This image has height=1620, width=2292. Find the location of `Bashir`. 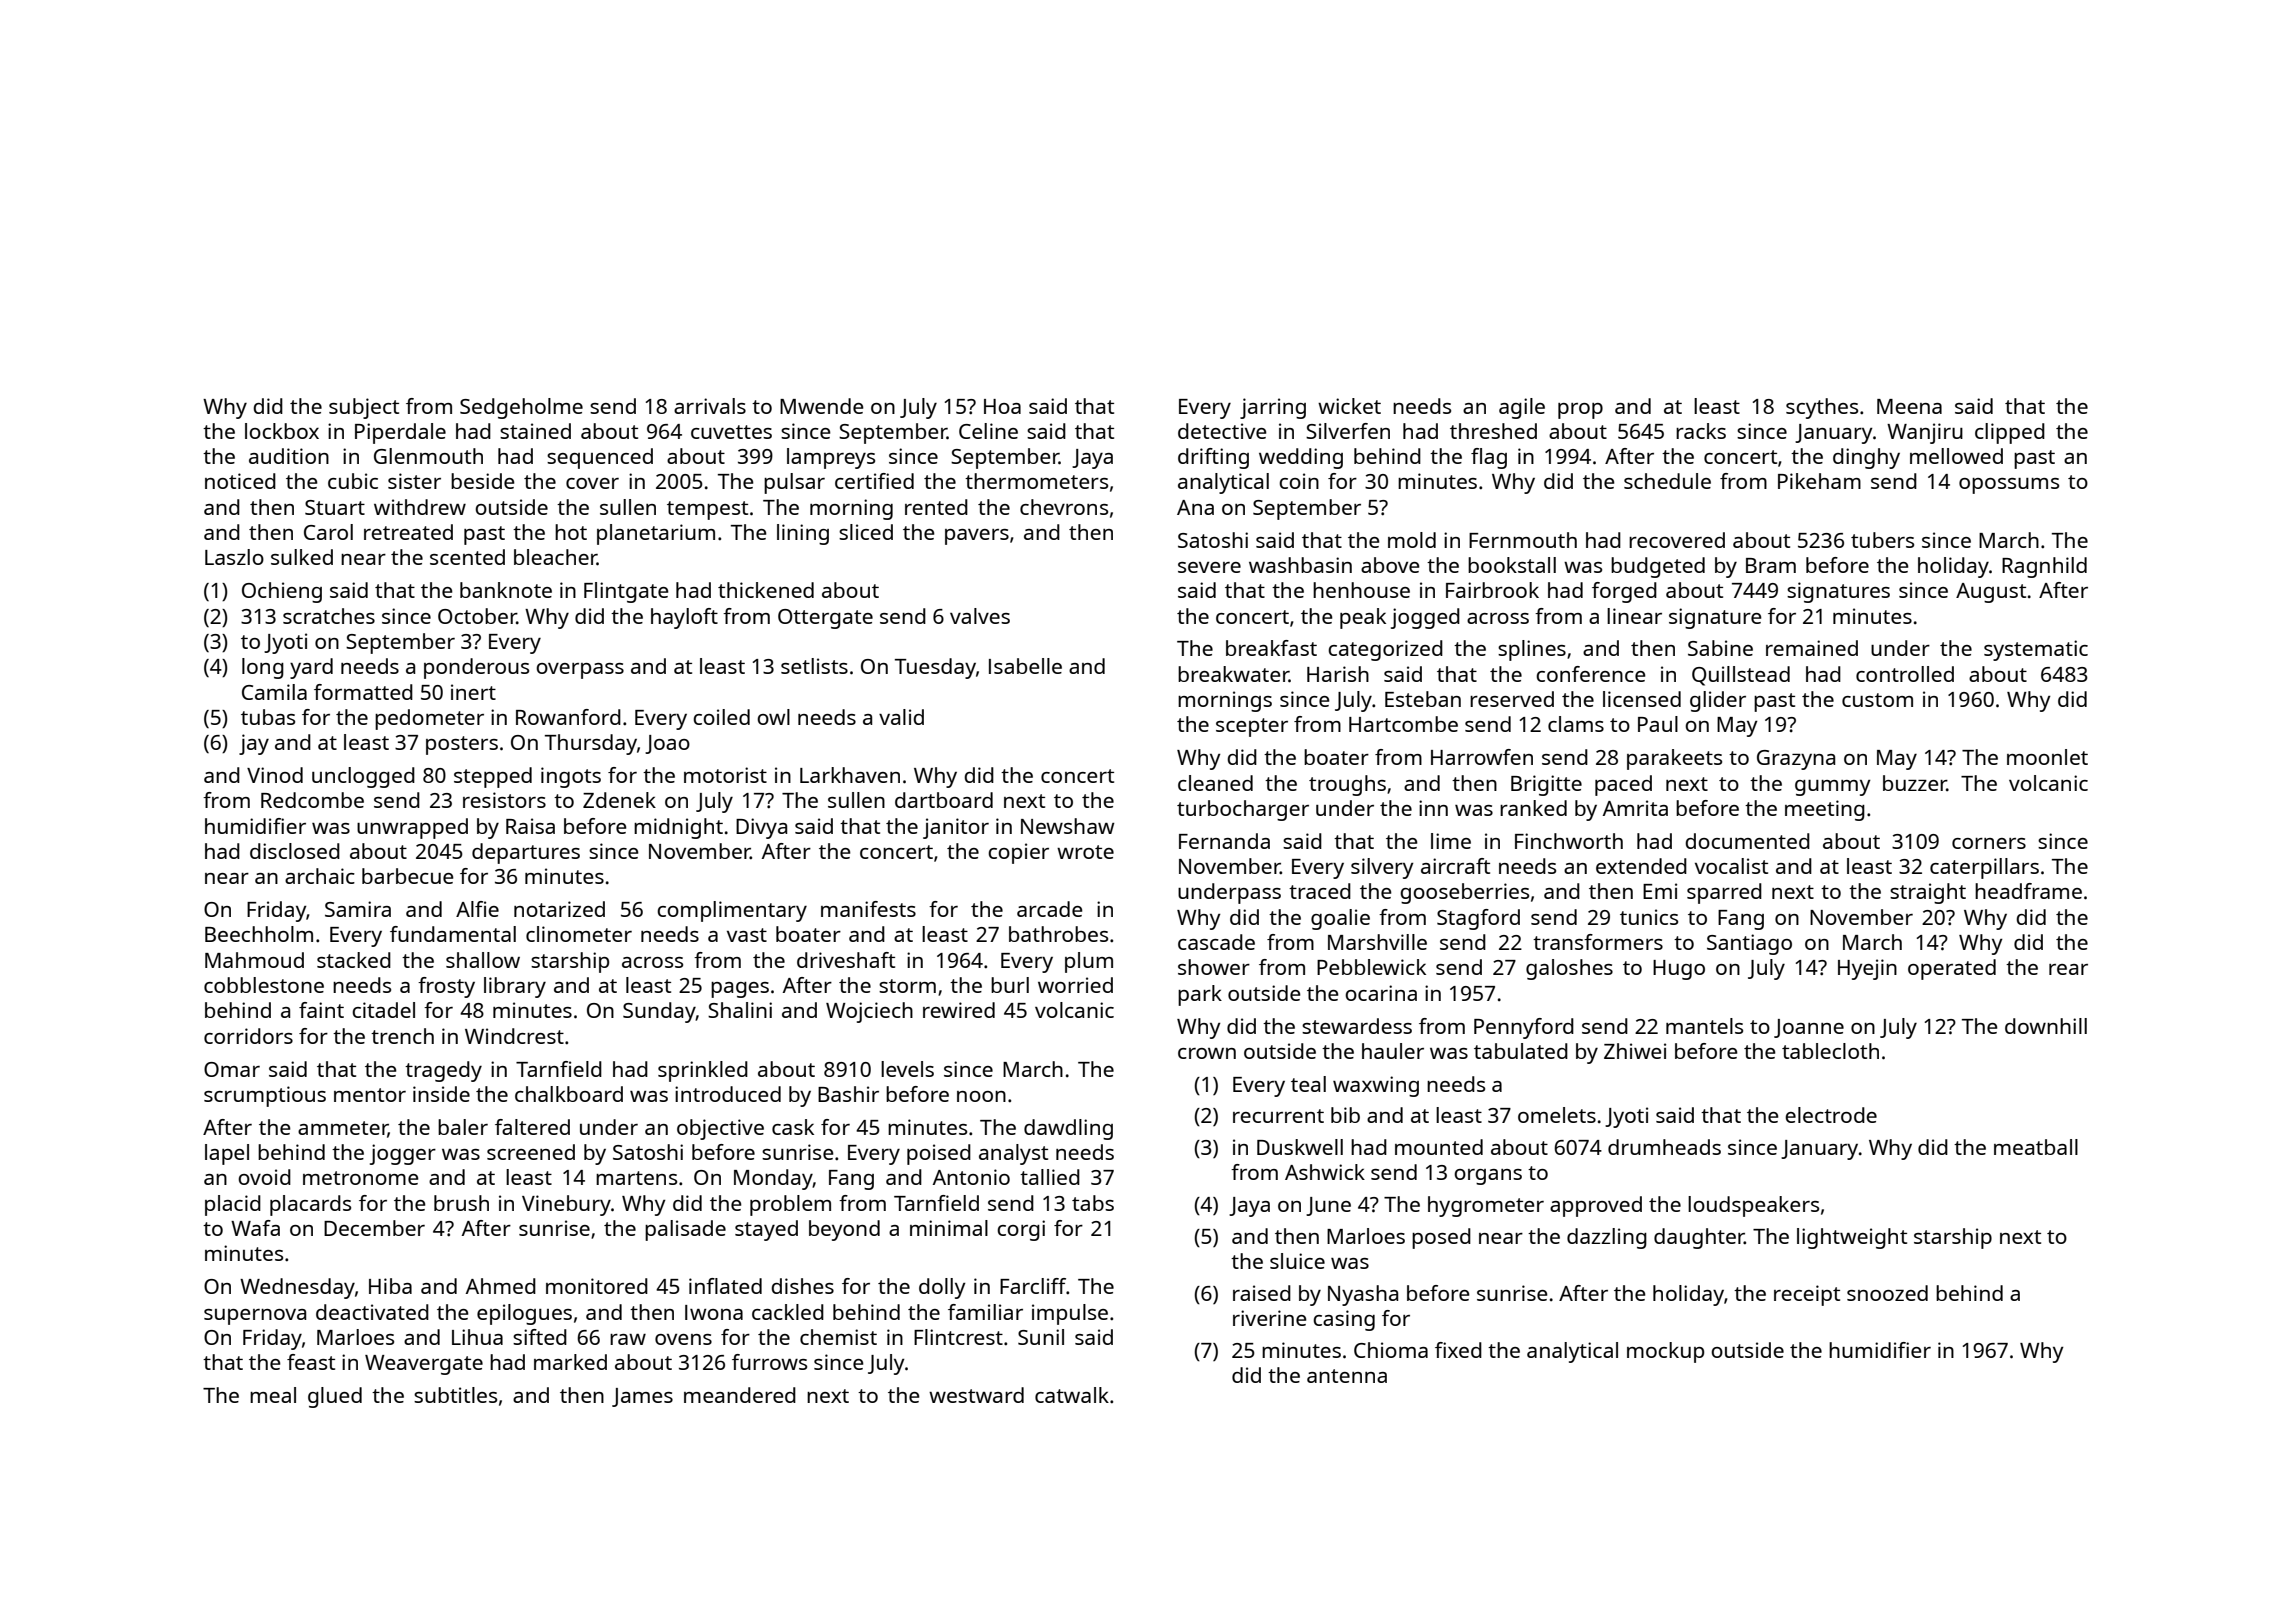

Bashir is located at coordinates (848, 1094).
